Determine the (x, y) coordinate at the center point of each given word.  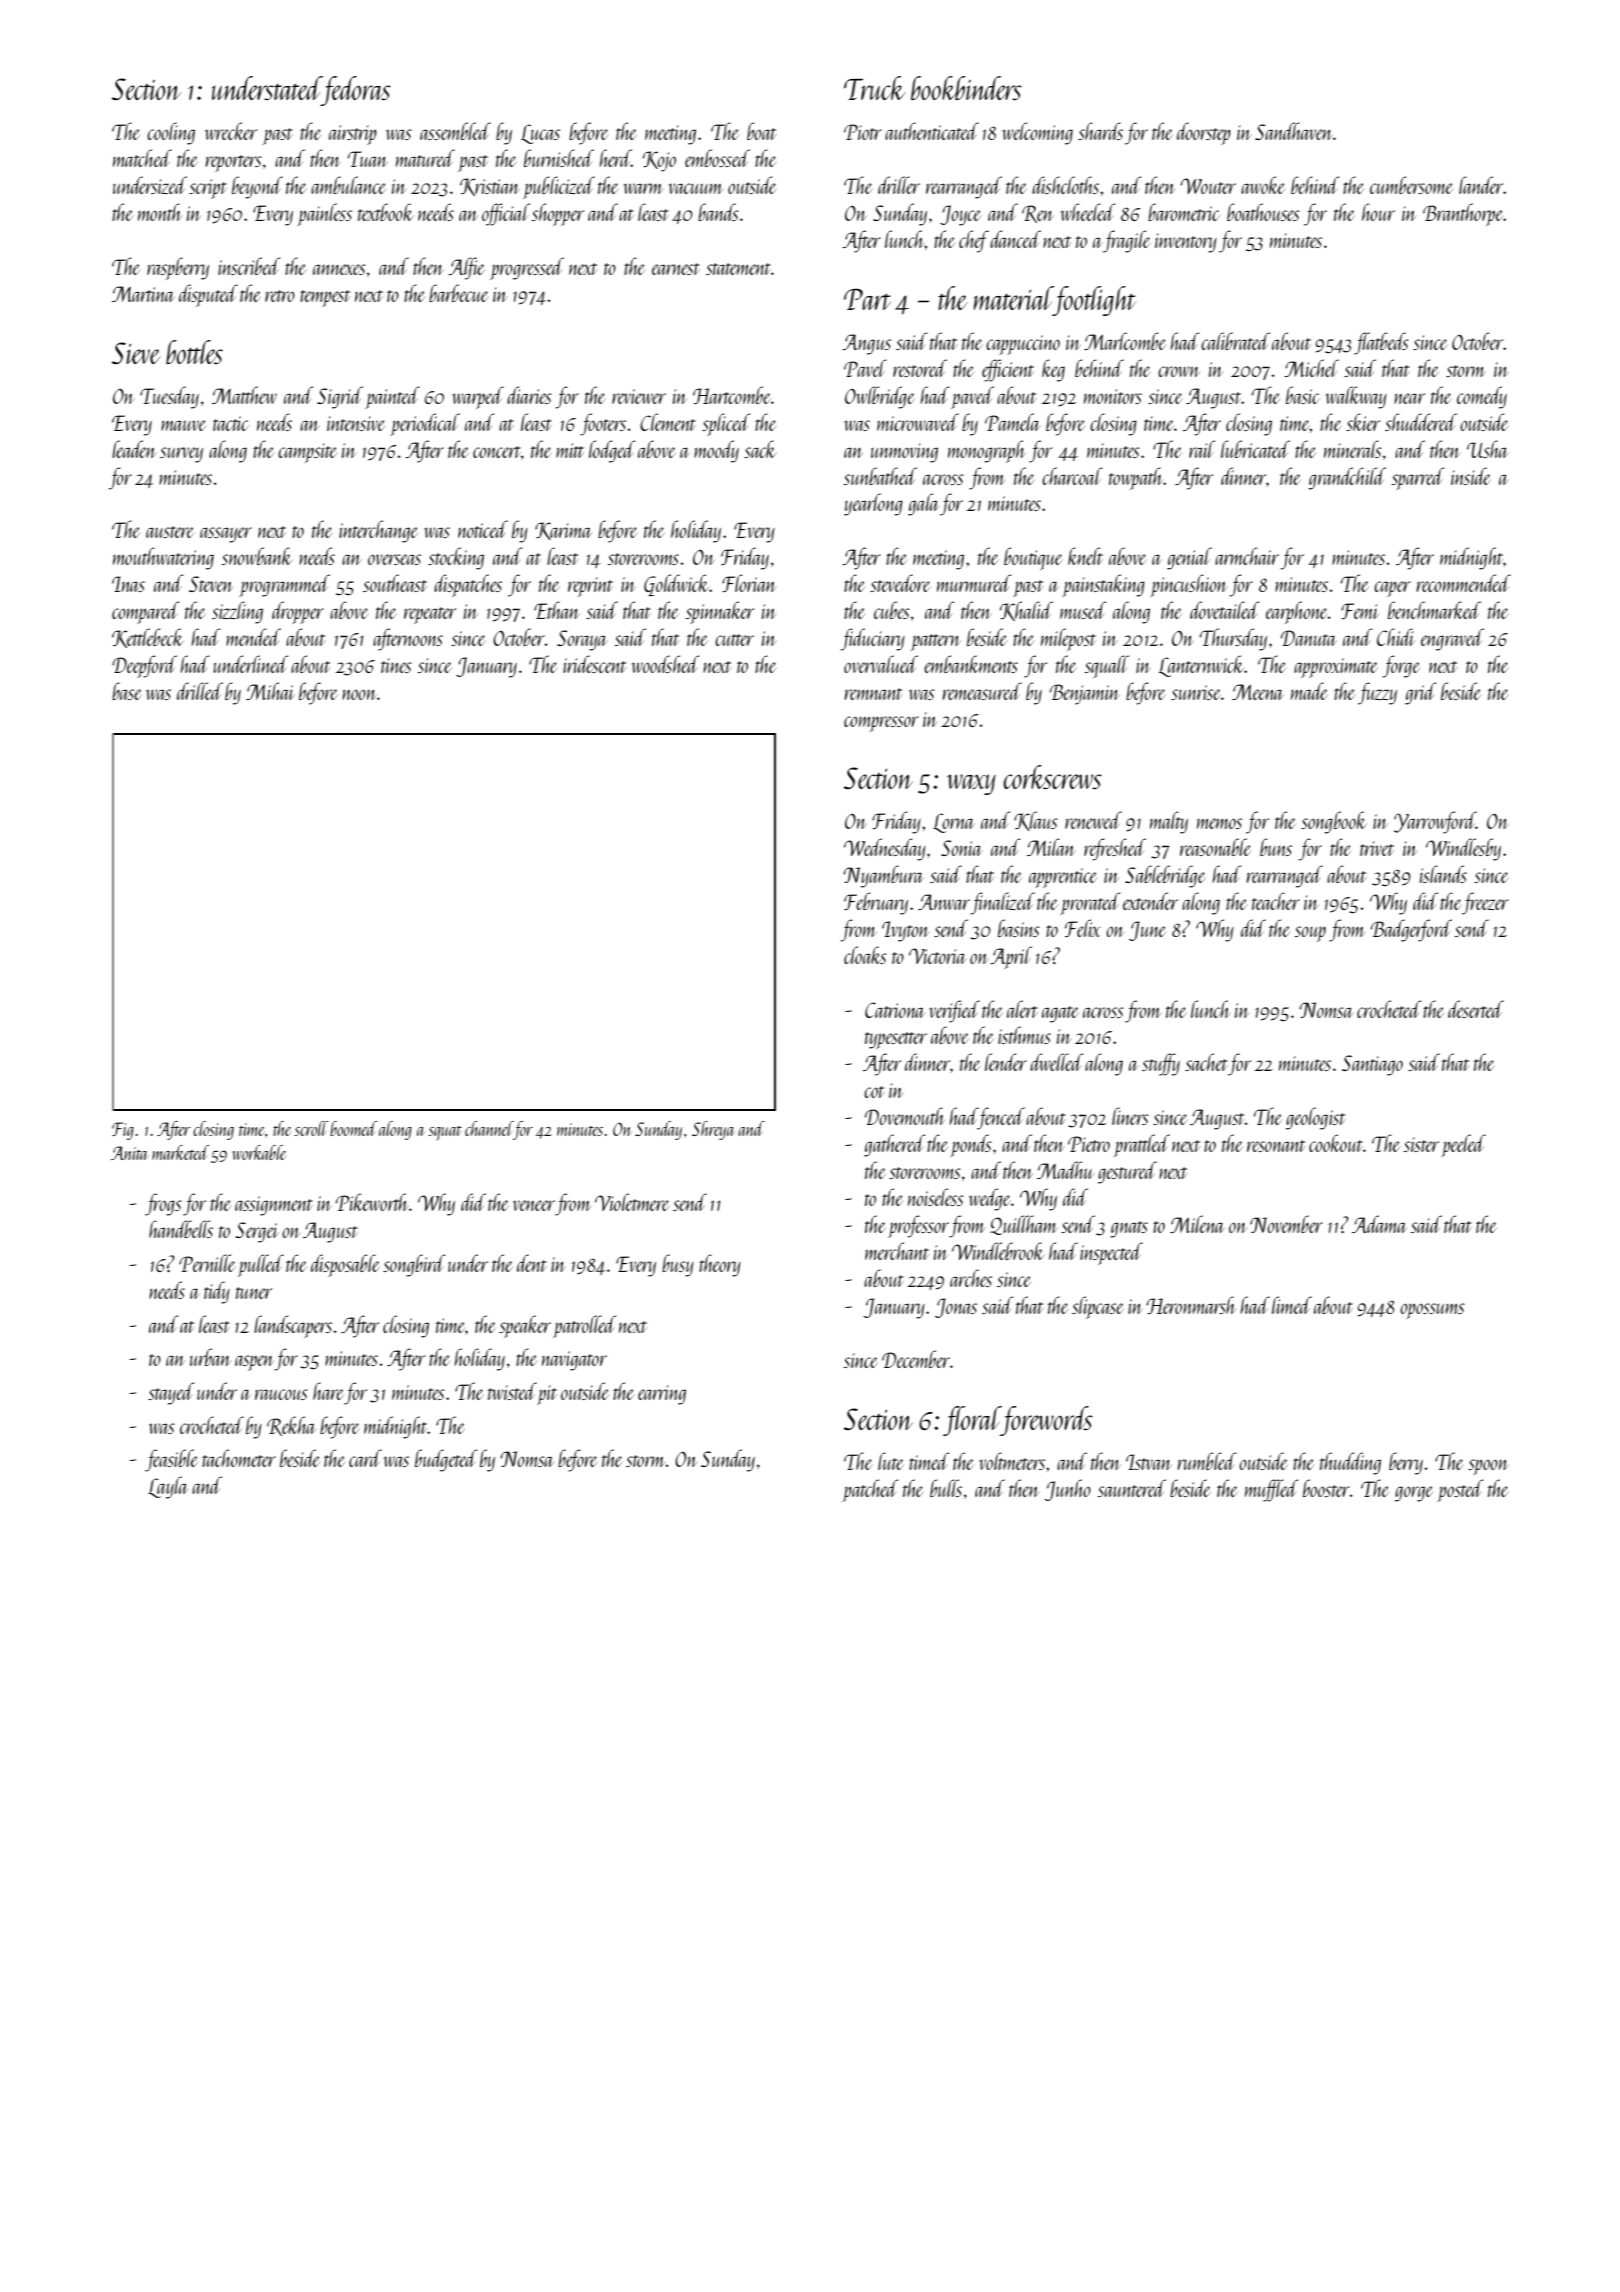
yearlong (873, 504)
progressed (527, 268)
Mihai (270, 691)
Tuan (367, 159)
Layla (168, 1487)
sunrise (1196, 692)
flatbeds (1381, 343)
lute (891, 1461)
